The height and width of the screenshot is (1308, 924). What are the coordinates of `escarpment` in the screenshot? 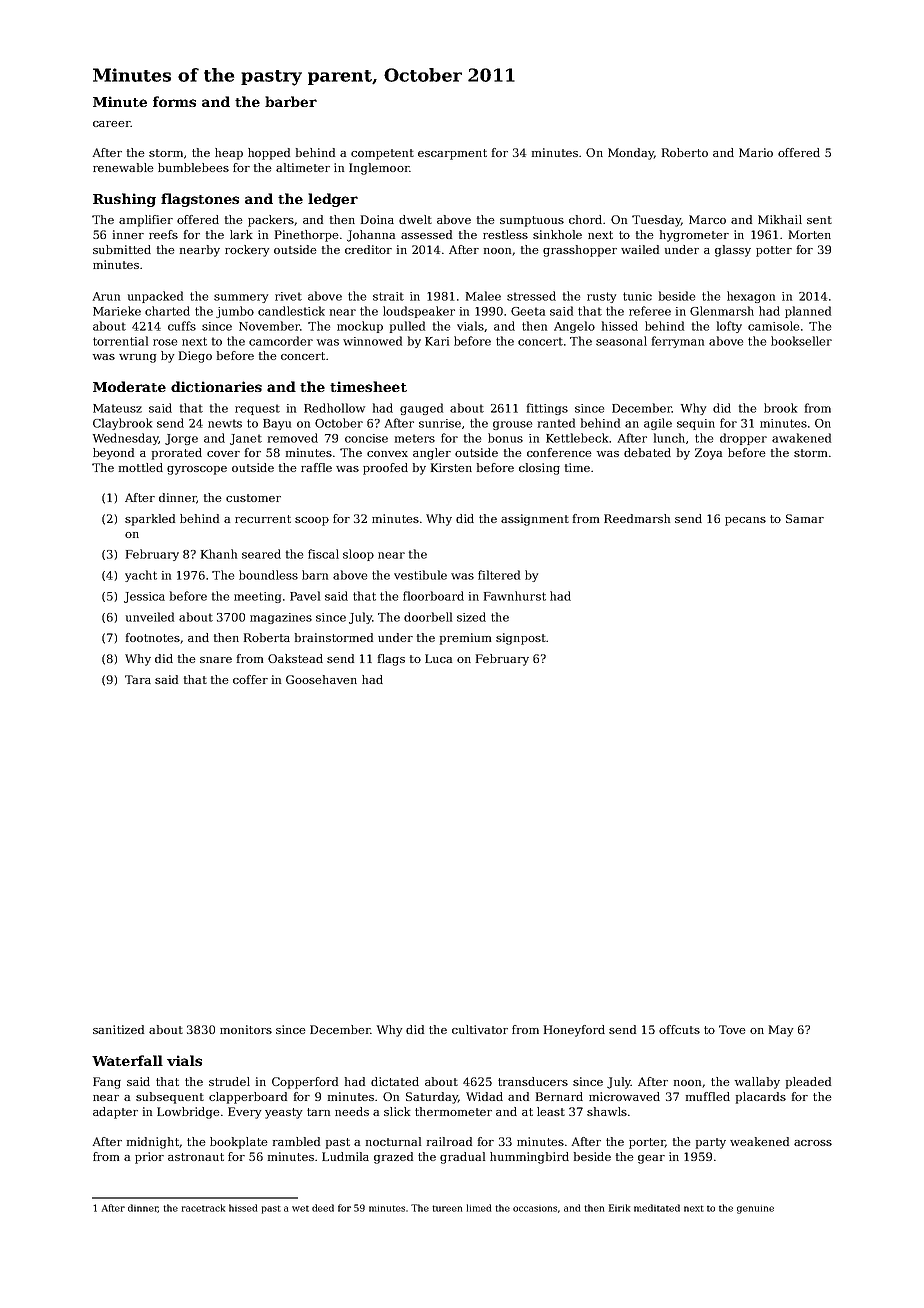 It's located at (452, 154).
